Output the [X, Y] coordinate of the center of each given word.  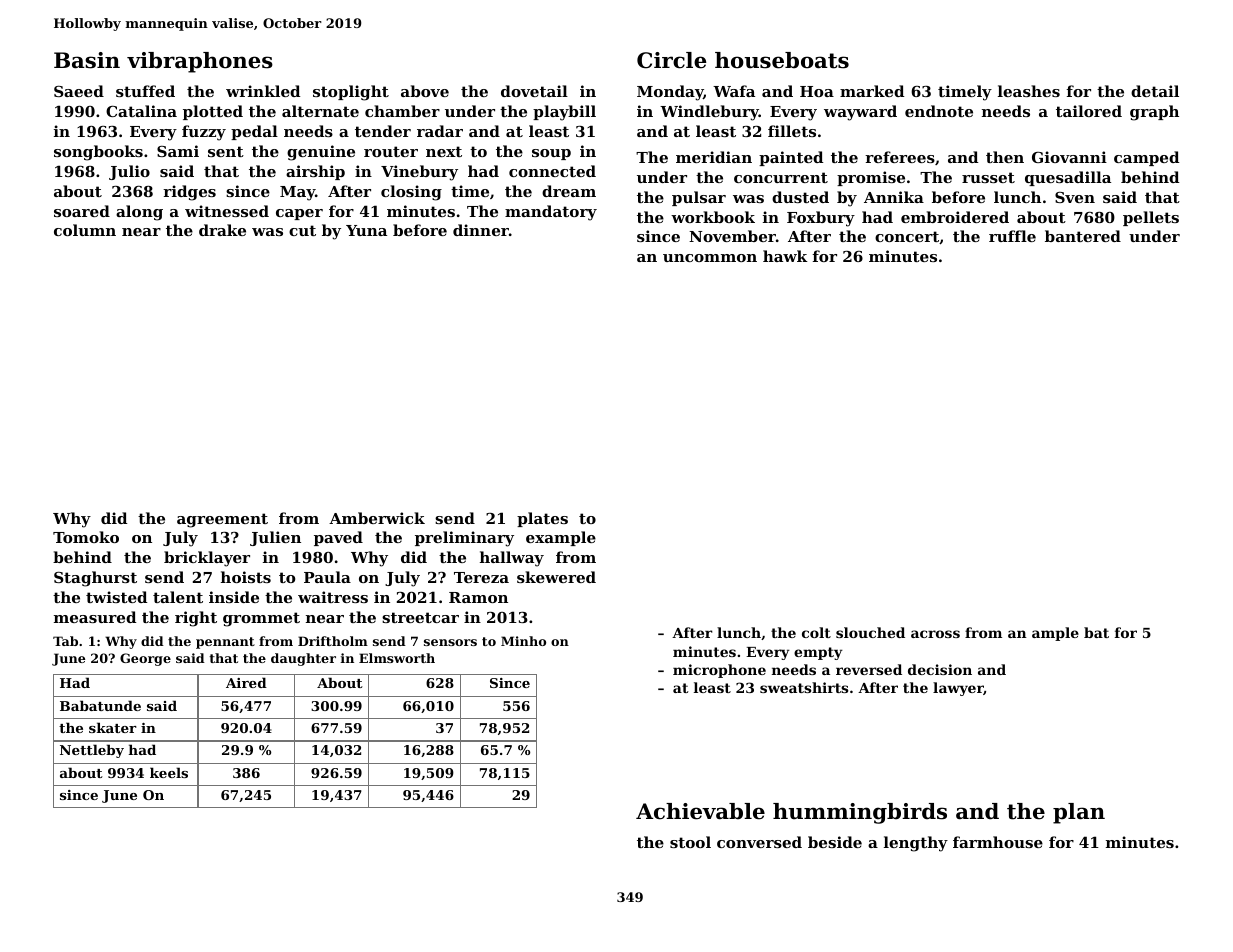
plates [542, 519]
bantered [1083, 236]
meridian [714, 157]
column [85, 230]
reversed [869, 669]
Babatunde [100, 705]
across [935, 634]
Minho [523, 641]
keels [169, 772]
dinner [481, 230]
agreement [222, 520]
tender [383, 131]
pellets [1151, 218]
